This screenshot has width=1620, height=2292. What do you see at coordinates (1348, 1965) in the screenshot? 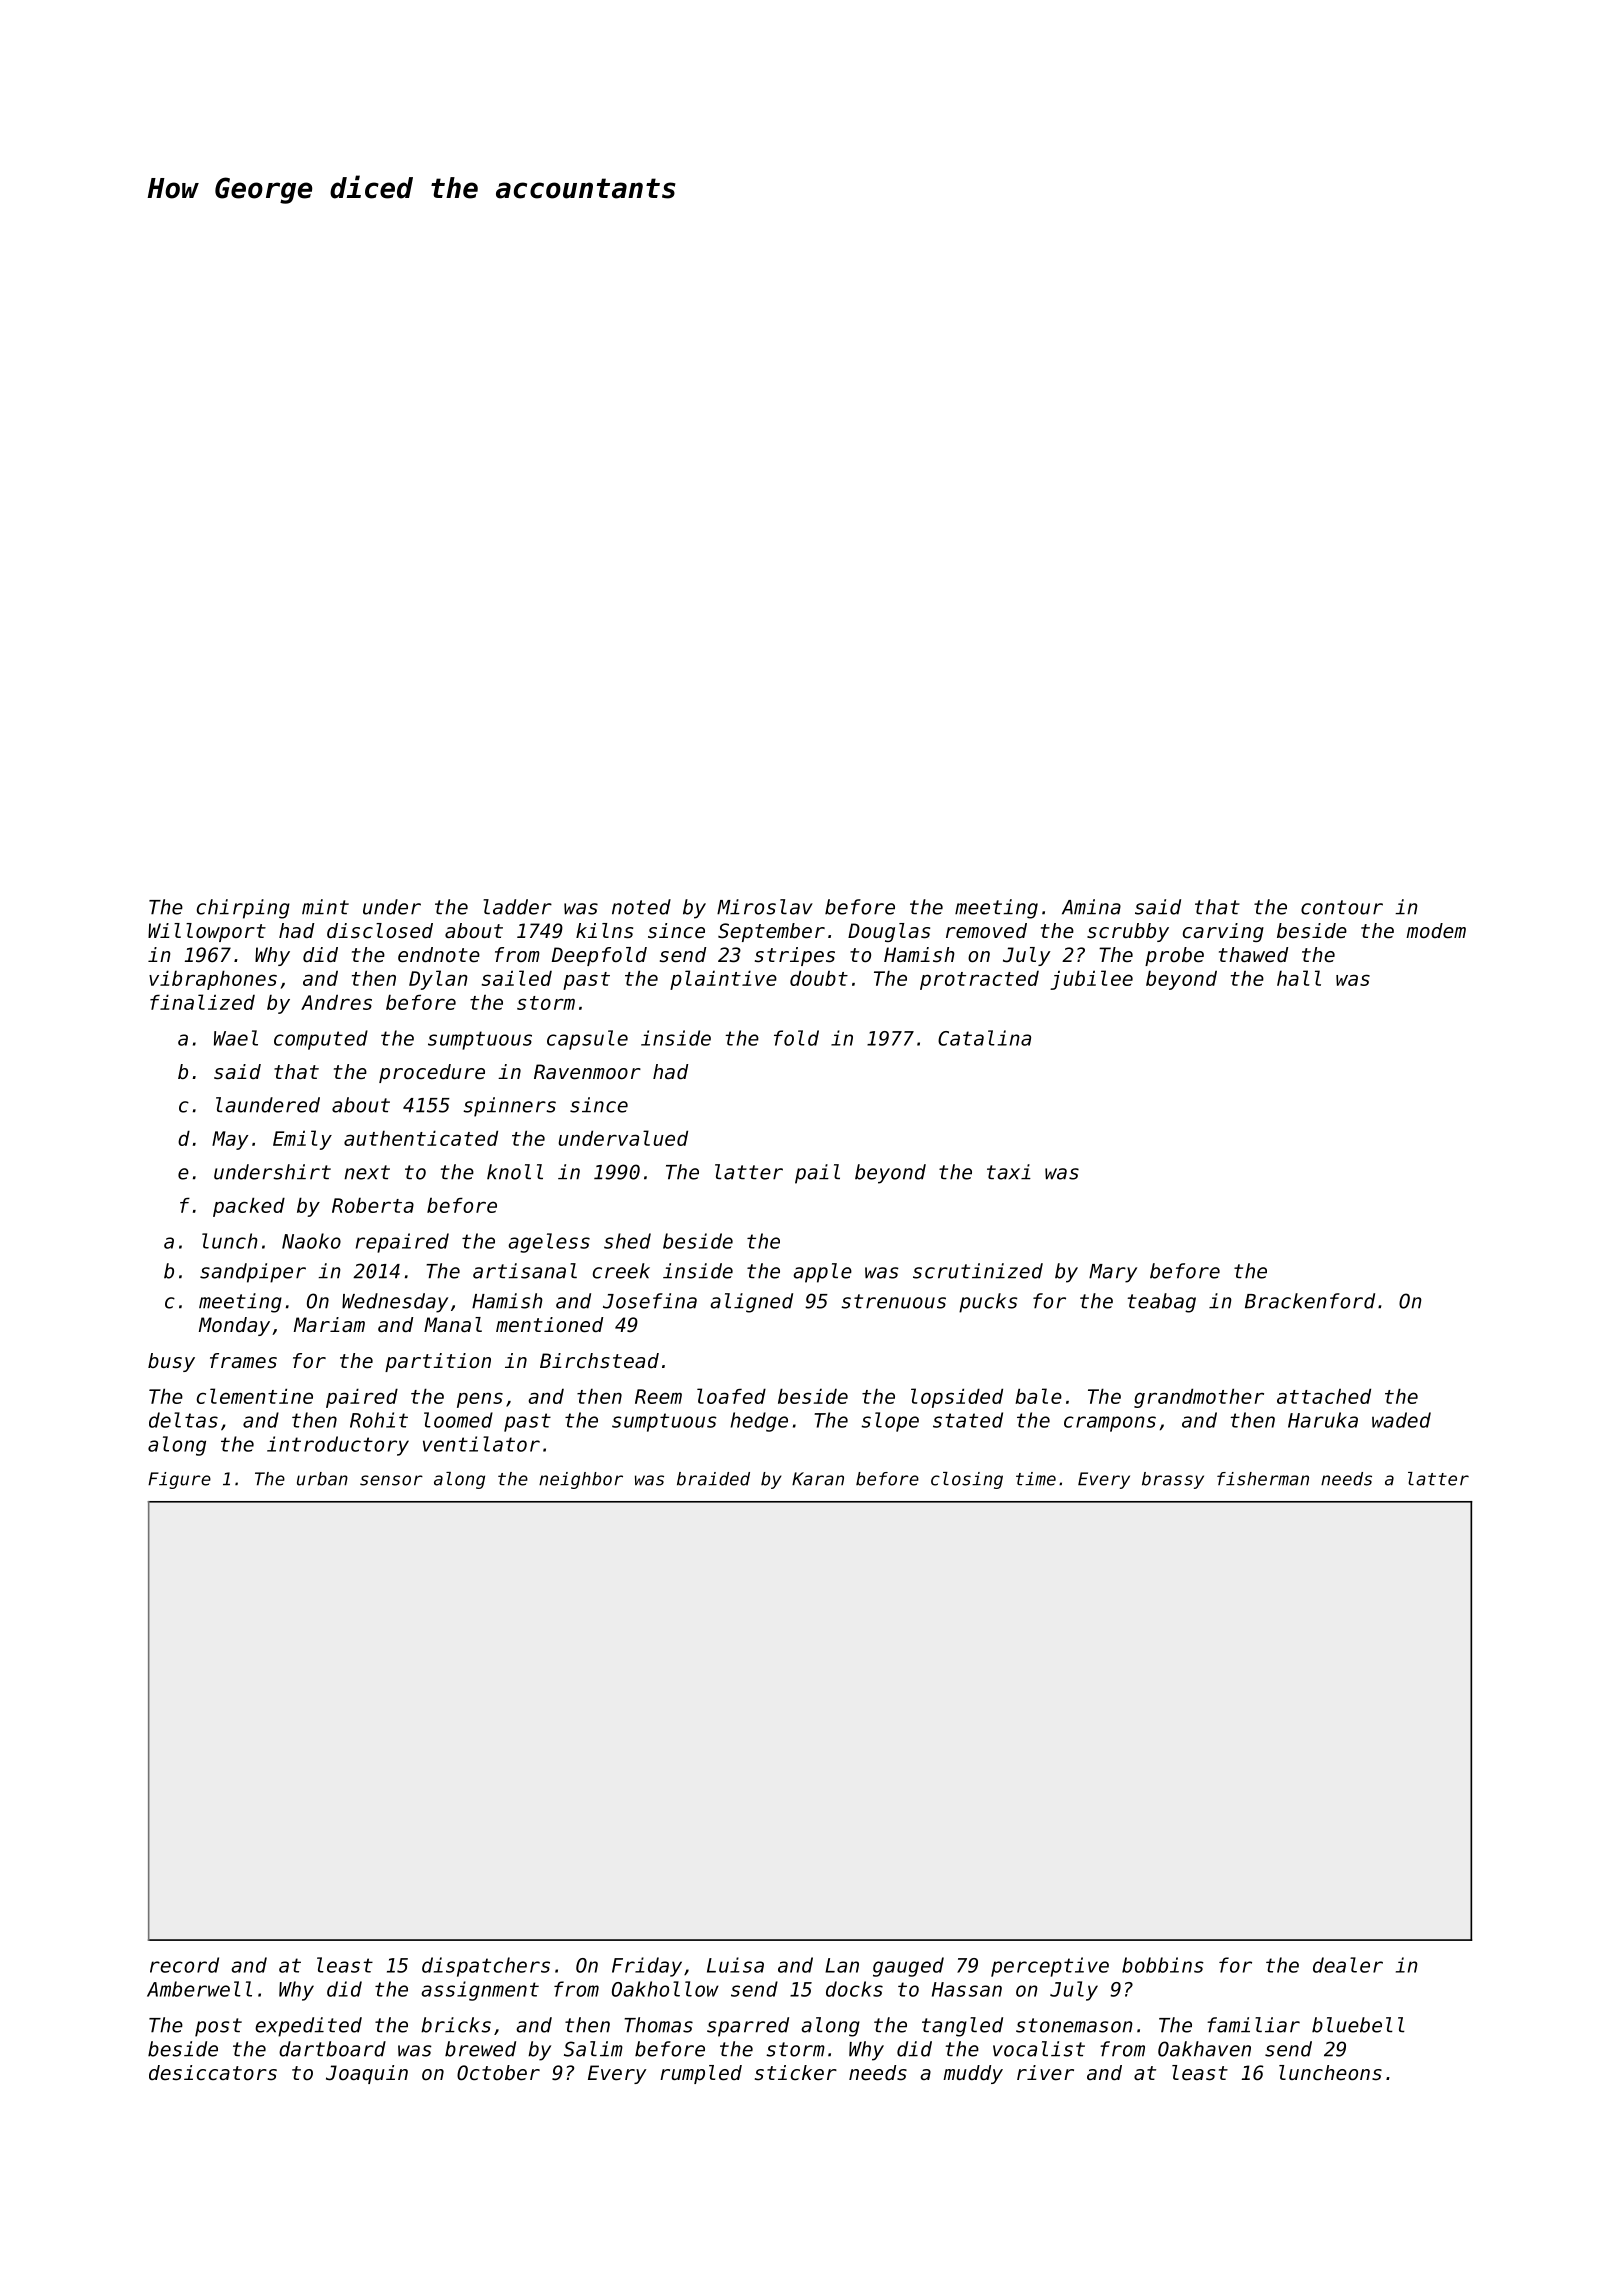
I see `dealer` at bounding box center [1348, 1965].
